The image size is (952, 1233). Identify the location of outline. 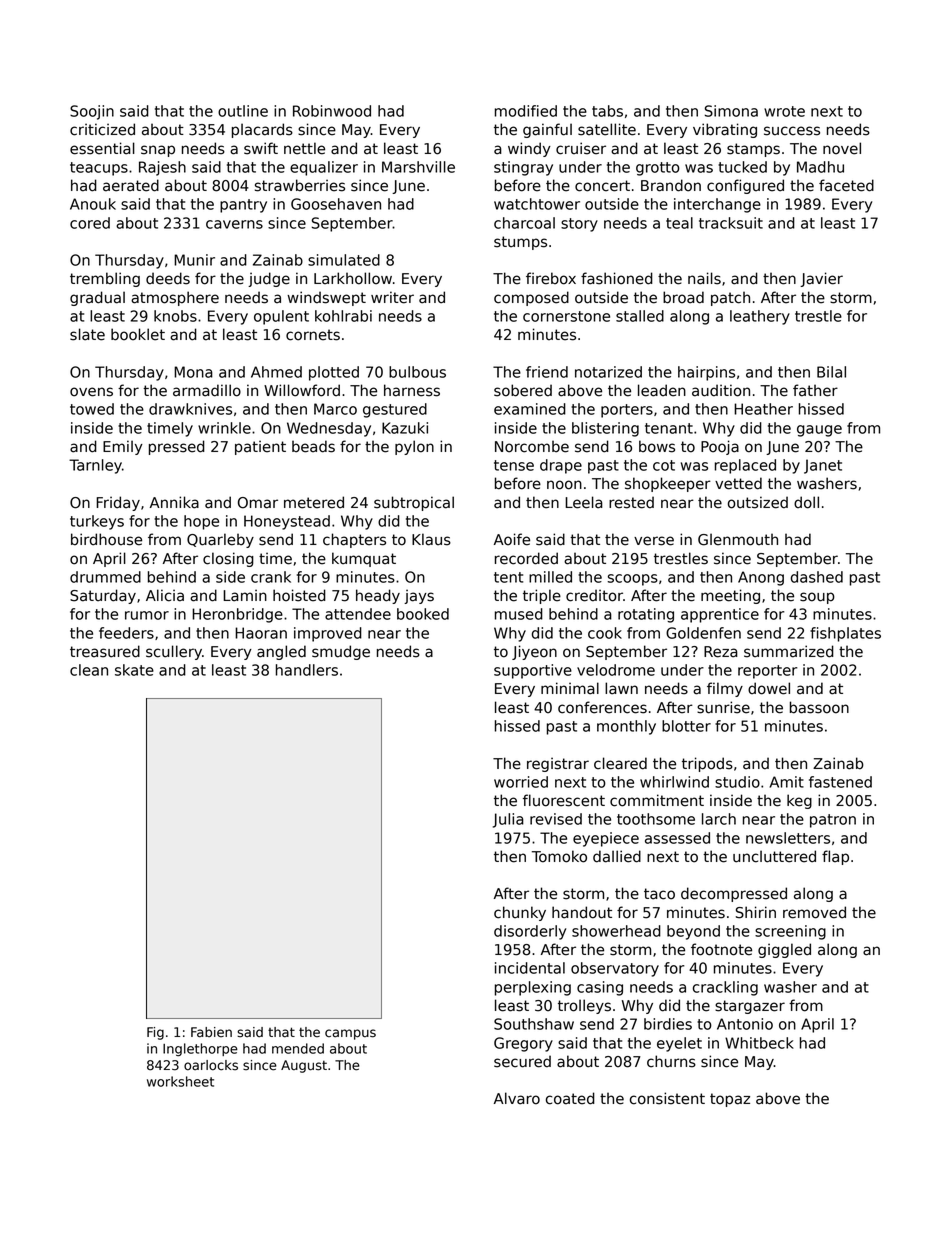
(243, 111).
